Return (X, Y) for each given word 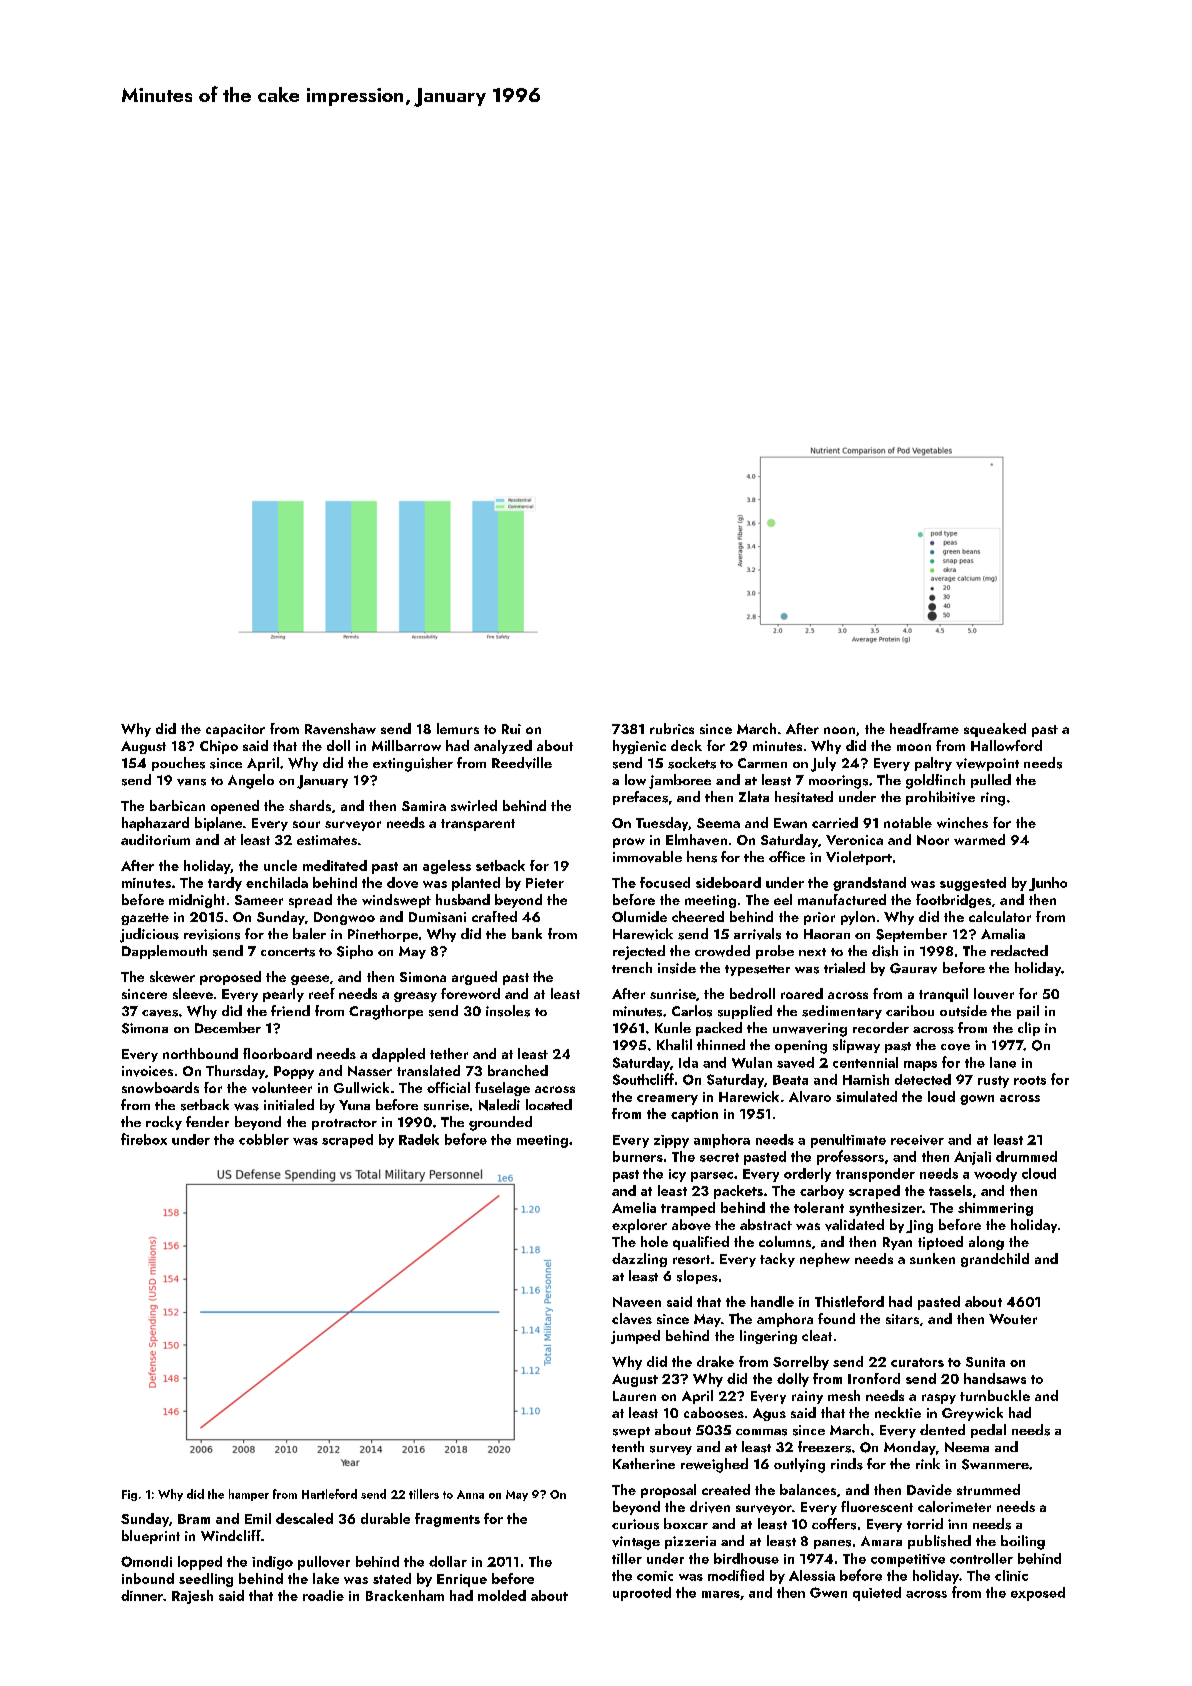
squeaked (995, 730)
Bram (194, 1519)
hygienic (639, 747)
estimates (327, 840)
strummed (988, 1489)
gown (977, 1100)
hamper (249, 1495)
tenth (628, 1446)
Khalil (674, 1044)
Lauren (634, 1396)
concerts (288, 952)
